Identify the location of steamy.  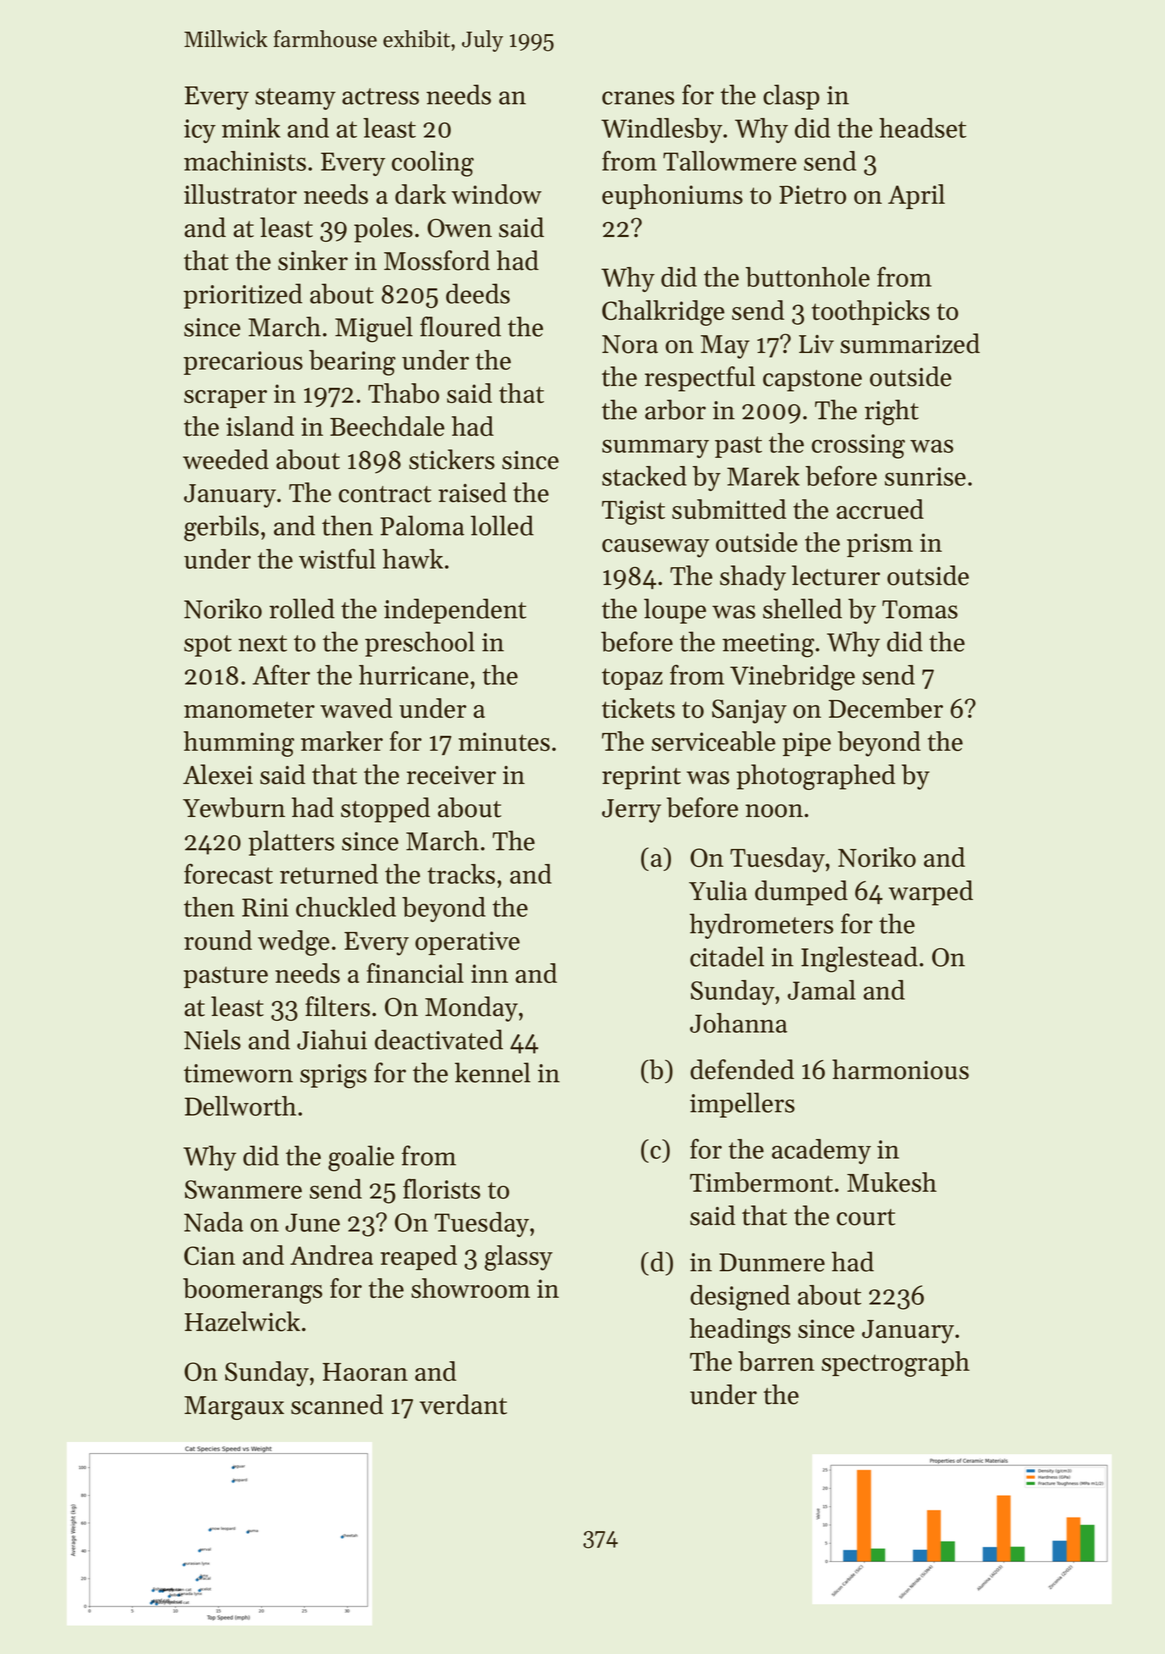
(295, 99).
